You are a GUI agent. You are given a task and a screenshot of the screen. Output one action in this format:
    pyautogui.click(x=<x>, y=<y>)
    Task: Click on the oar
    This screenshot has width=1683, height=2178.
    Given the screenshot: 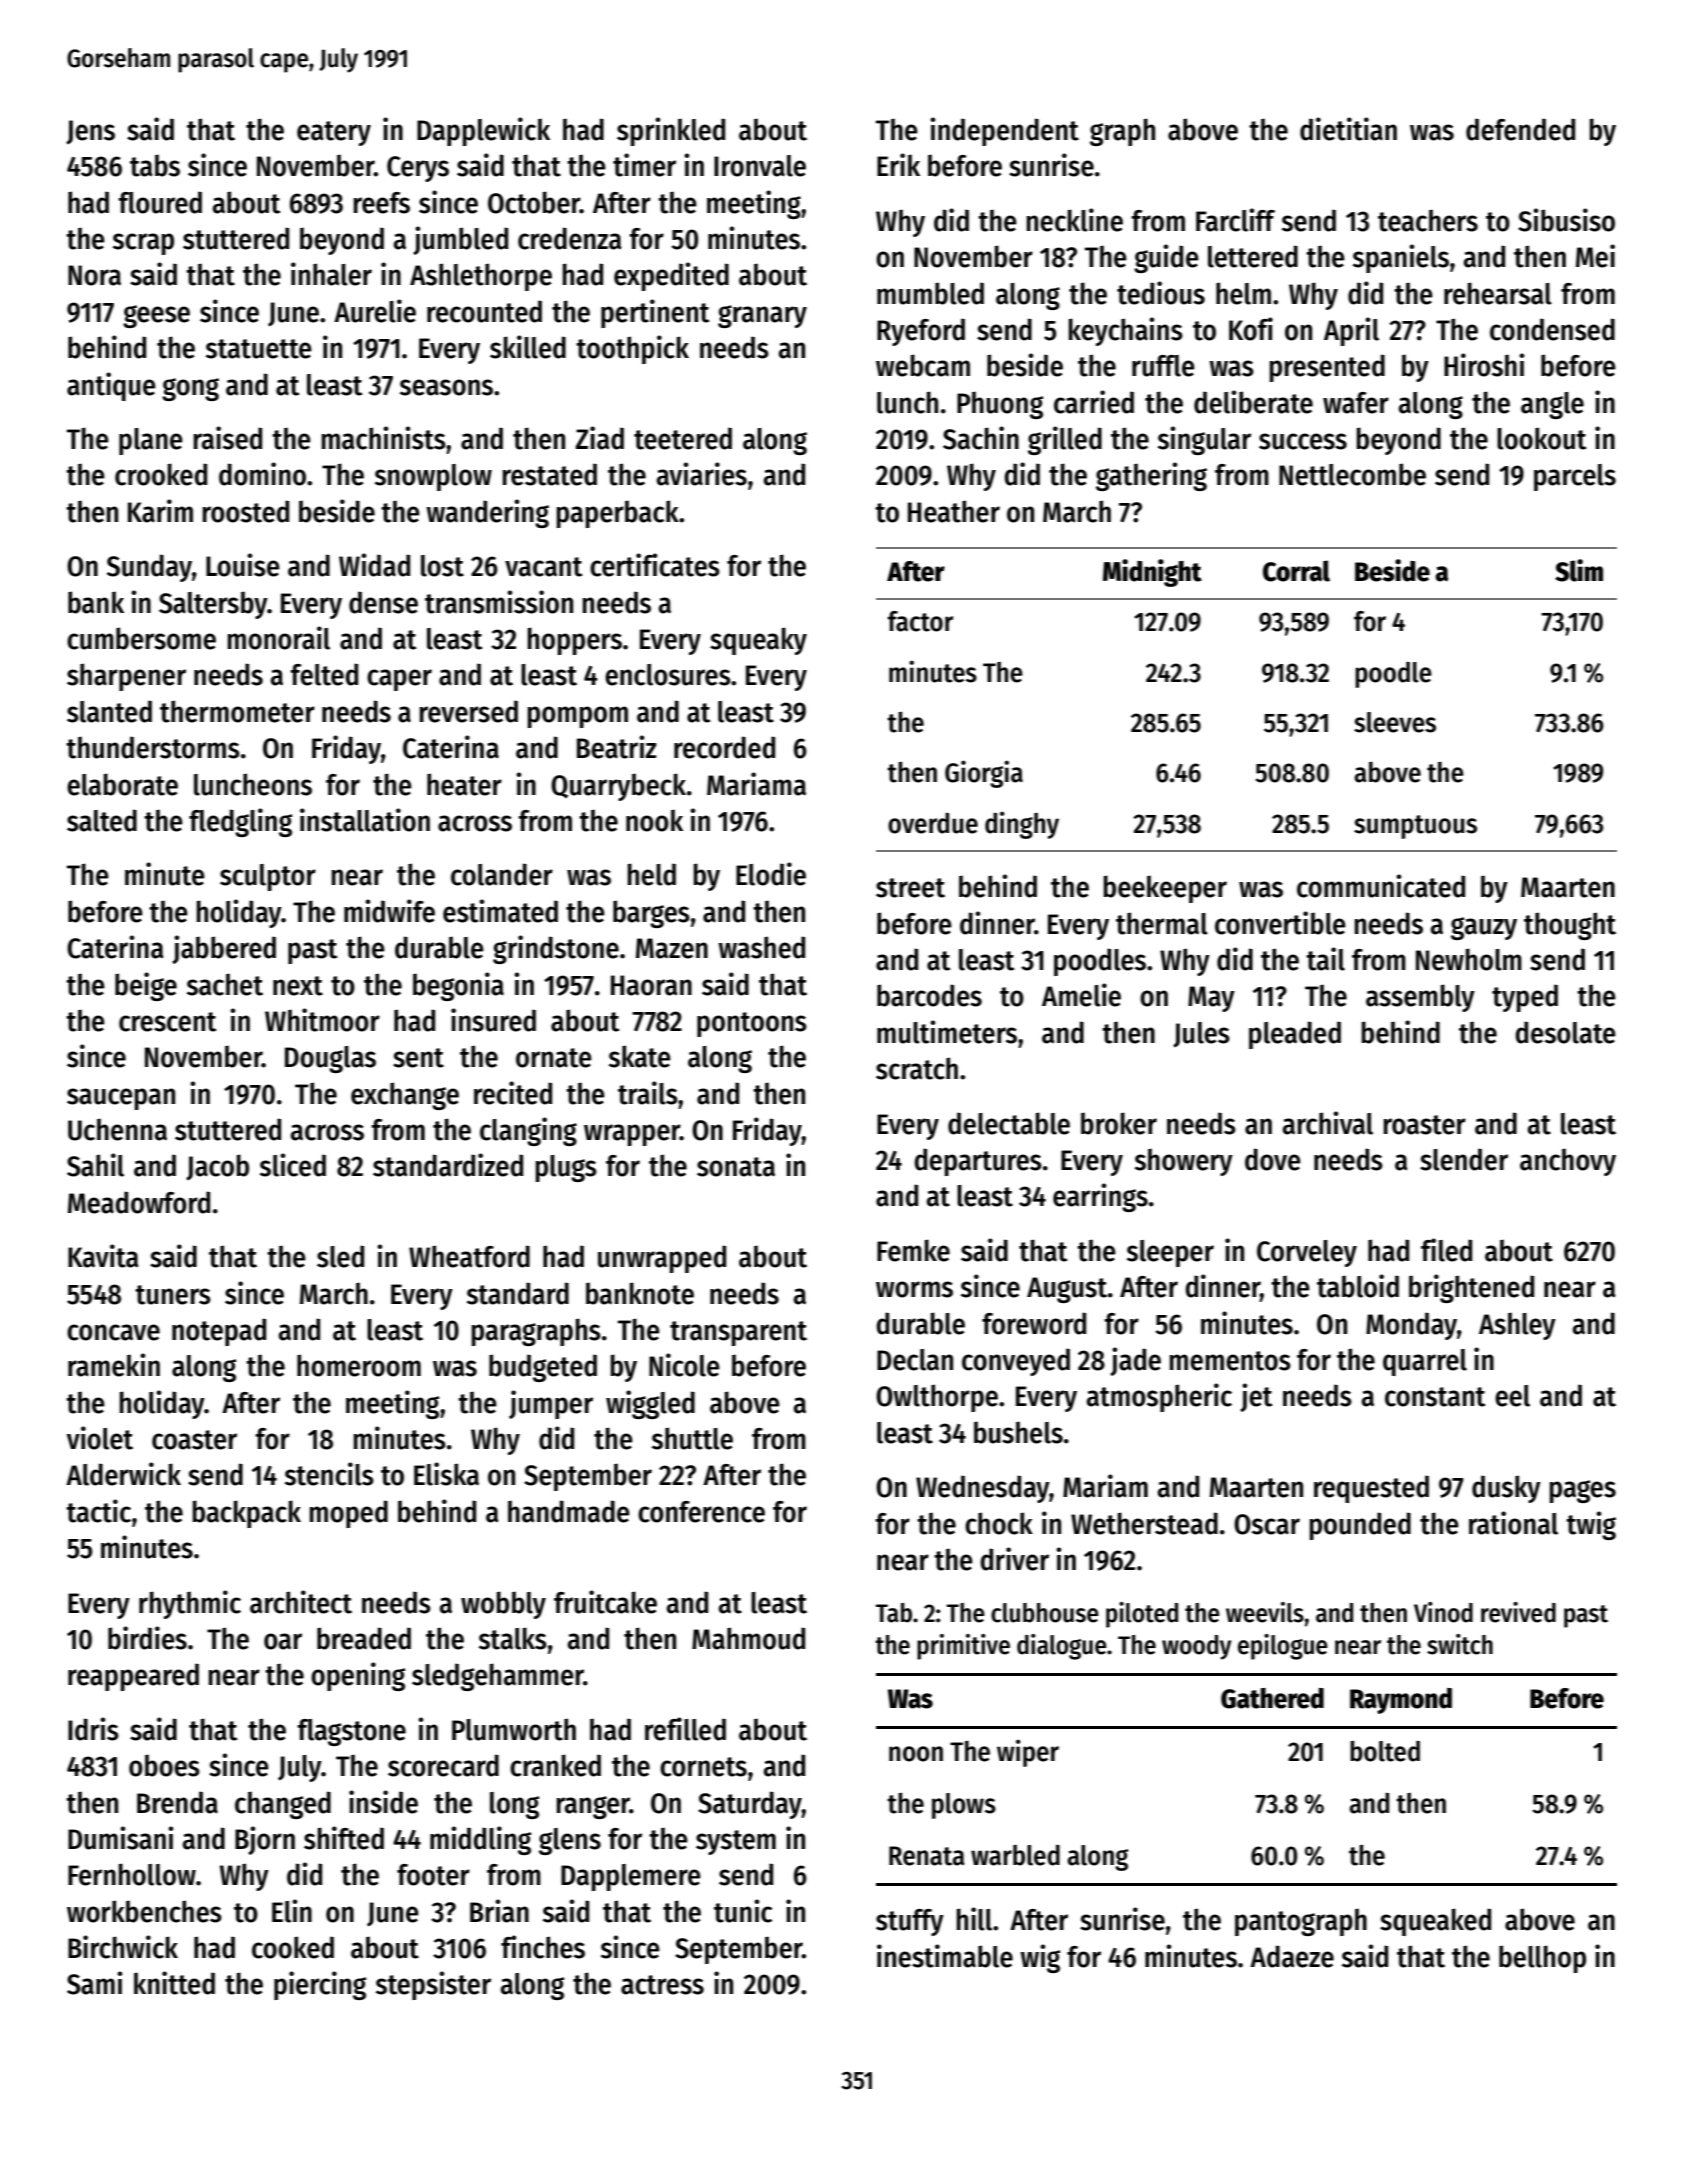 What is the action you would take?
    pyautogui.click(x=283, y=1641)
